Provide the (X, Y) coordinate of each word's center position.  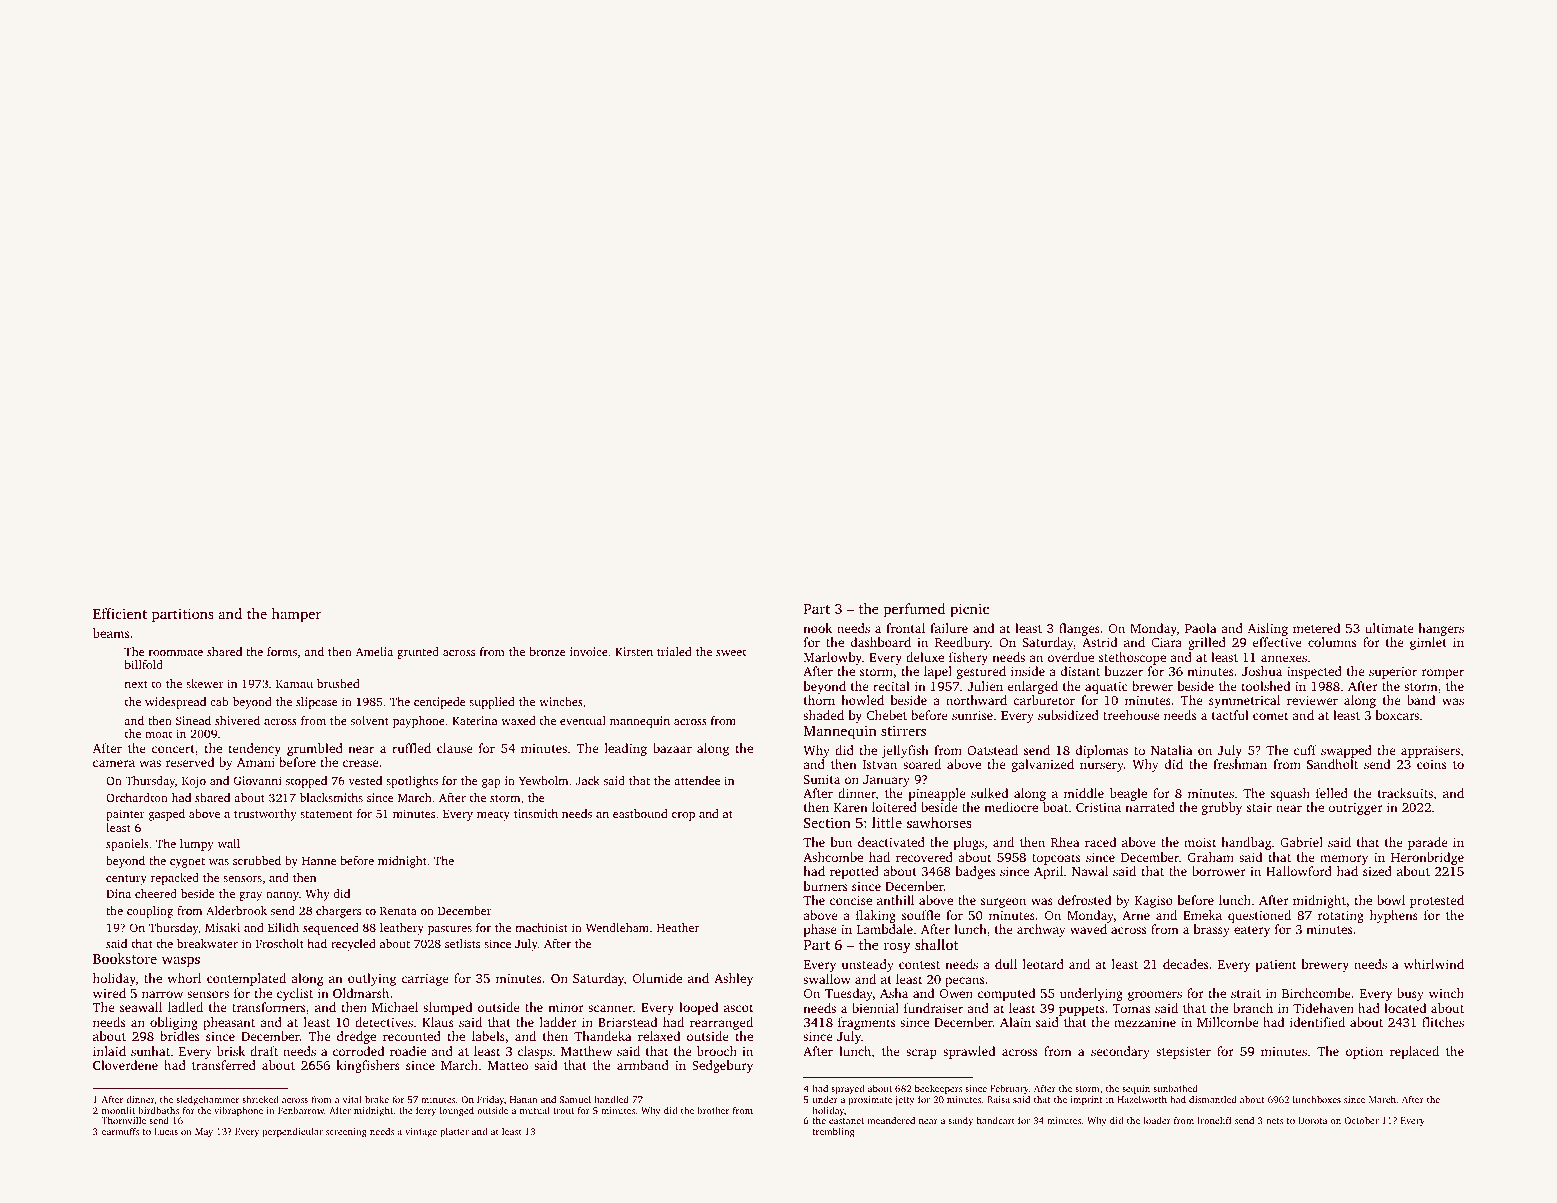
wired (109, 993)
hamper (296, 615)
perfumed (915, 610)
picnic (969, 610)
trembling (833, 1132)
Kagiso (1154, 901)
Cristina (1098, 807)
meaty (493, 816)
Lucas (166, 1131)
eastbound (640, 813)
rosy (897, 948)
